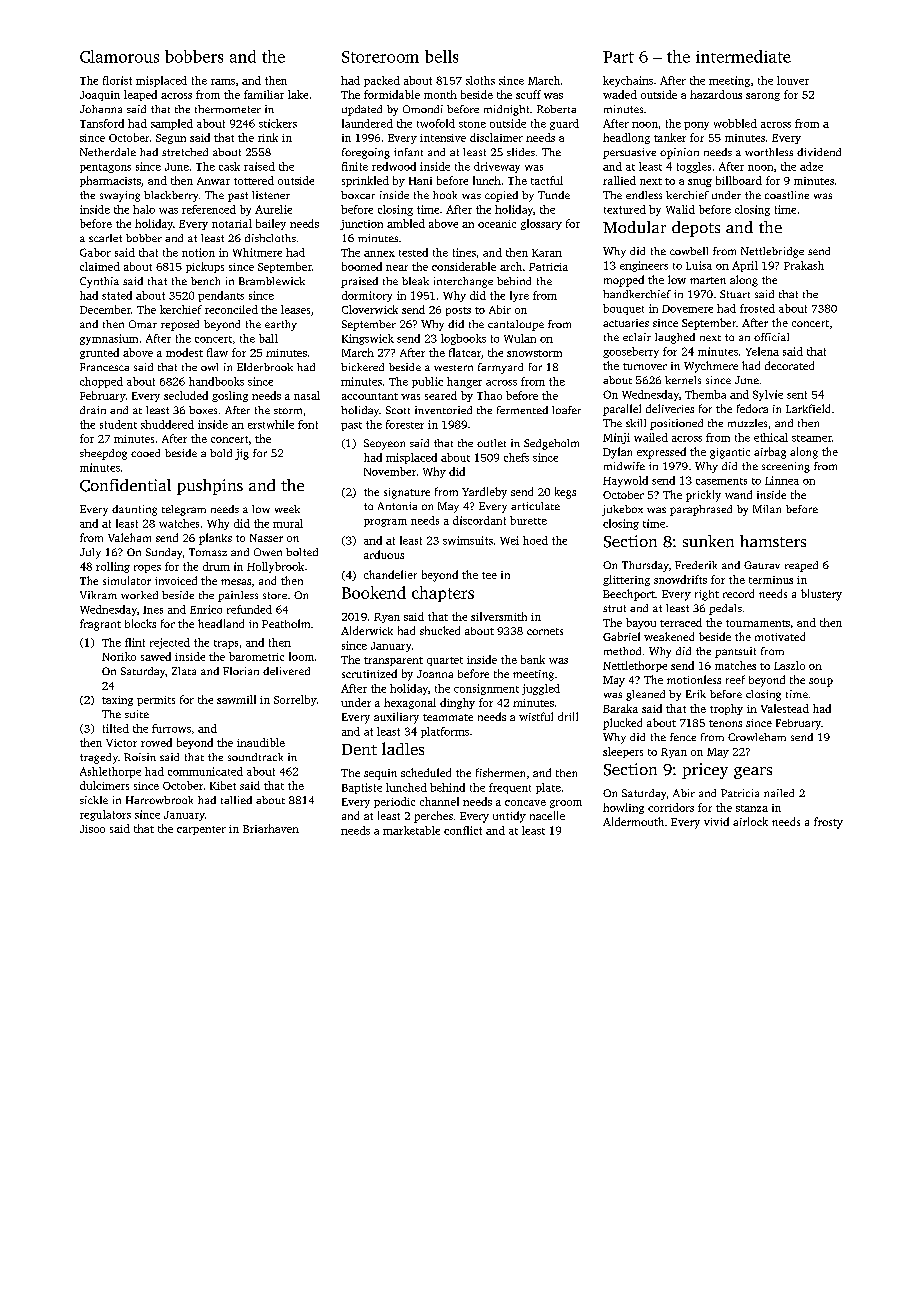  Describe the element at coordinates (223, 82) in the document. I see `rams` at that location.
